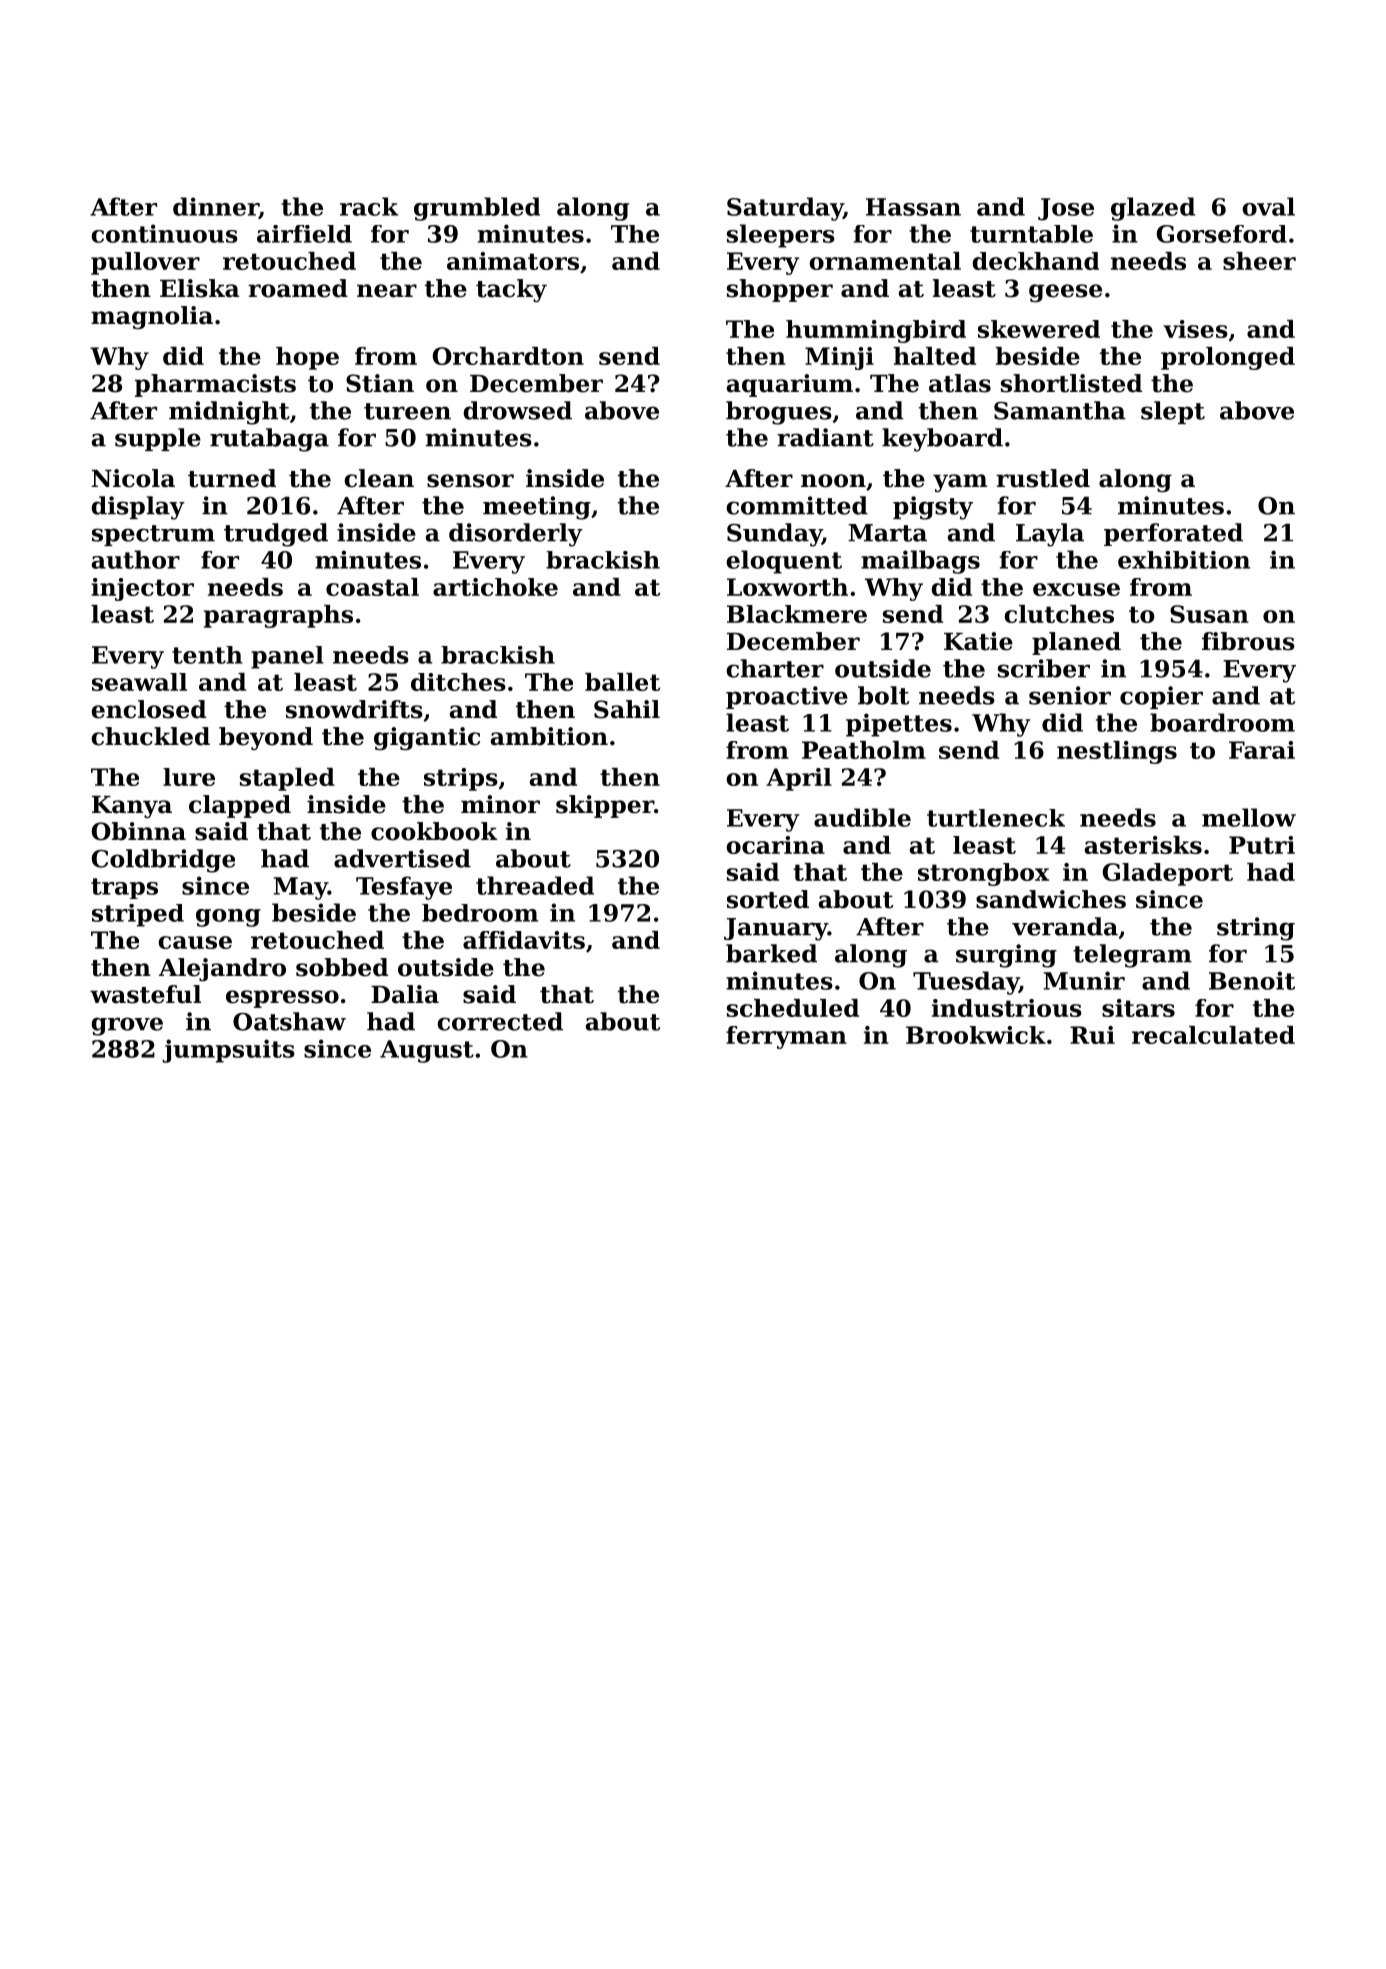  I want to click on slept, so click(1173, 412).
